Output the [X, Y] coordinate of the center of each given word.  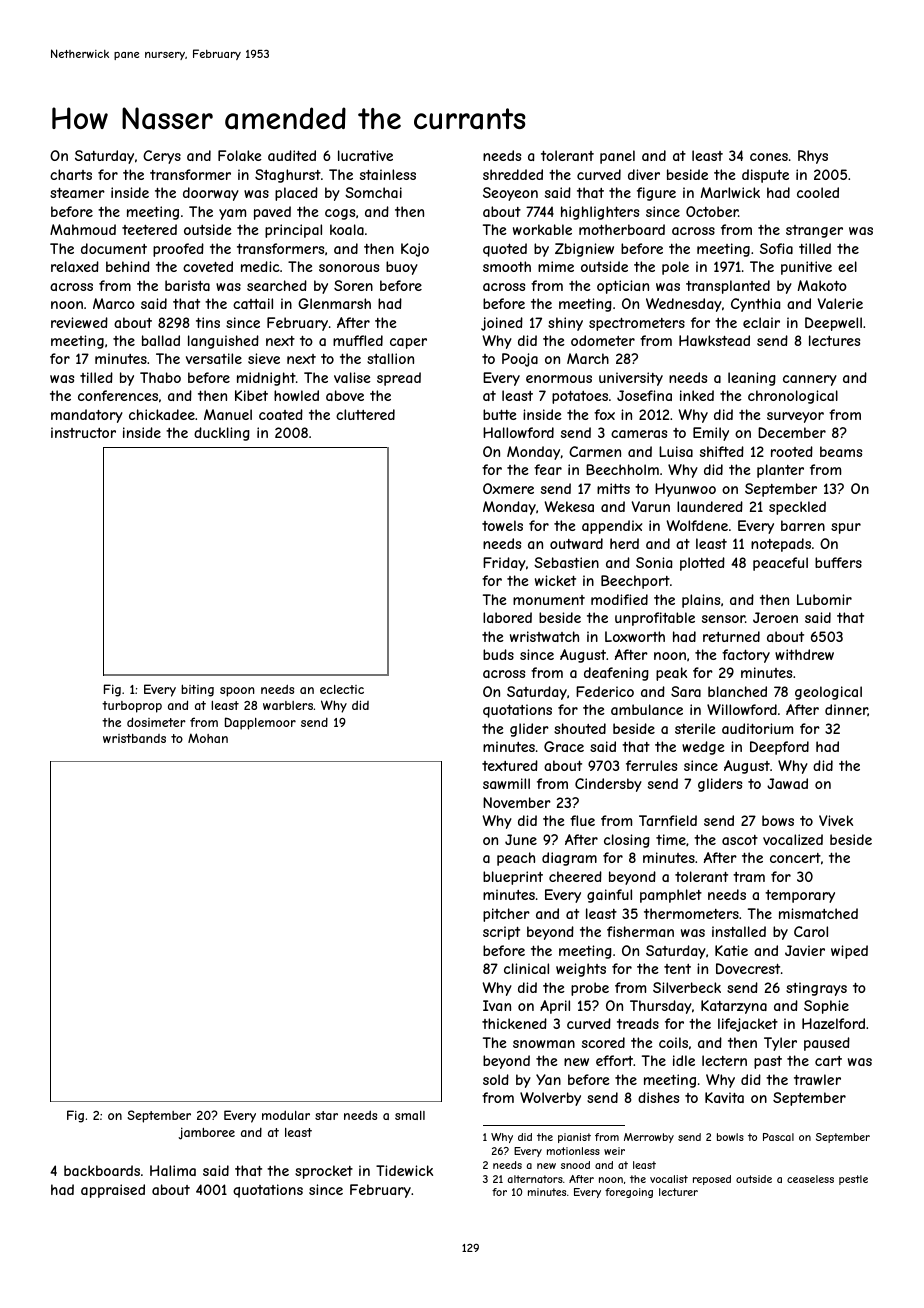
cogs [340, 214]
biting [197, 691]
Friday [504, 564]
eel [847, 266]
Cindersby [608, 785]
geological [828, 693]
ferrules [651, 765]
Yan [548, 1079]
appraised [113, 1191]
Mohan [208, 738]
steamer [77, 193]
